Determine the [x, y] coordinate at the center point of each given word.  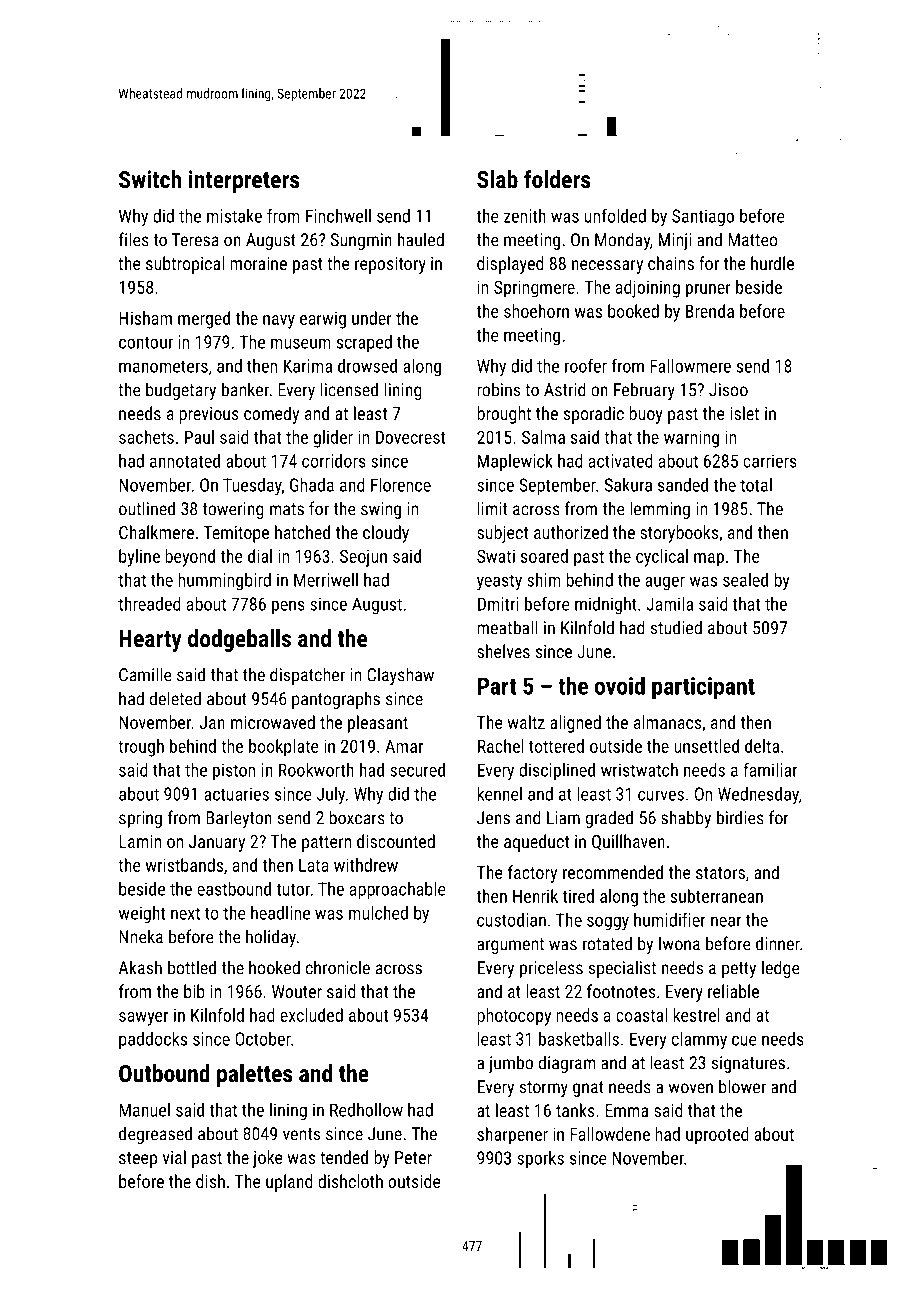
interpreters [244, 181]
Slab [497, 179]
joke [268, 1159]
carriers [770, 461]
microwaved [273, 722]
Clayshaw [400, 676]
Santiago [703, 218]
